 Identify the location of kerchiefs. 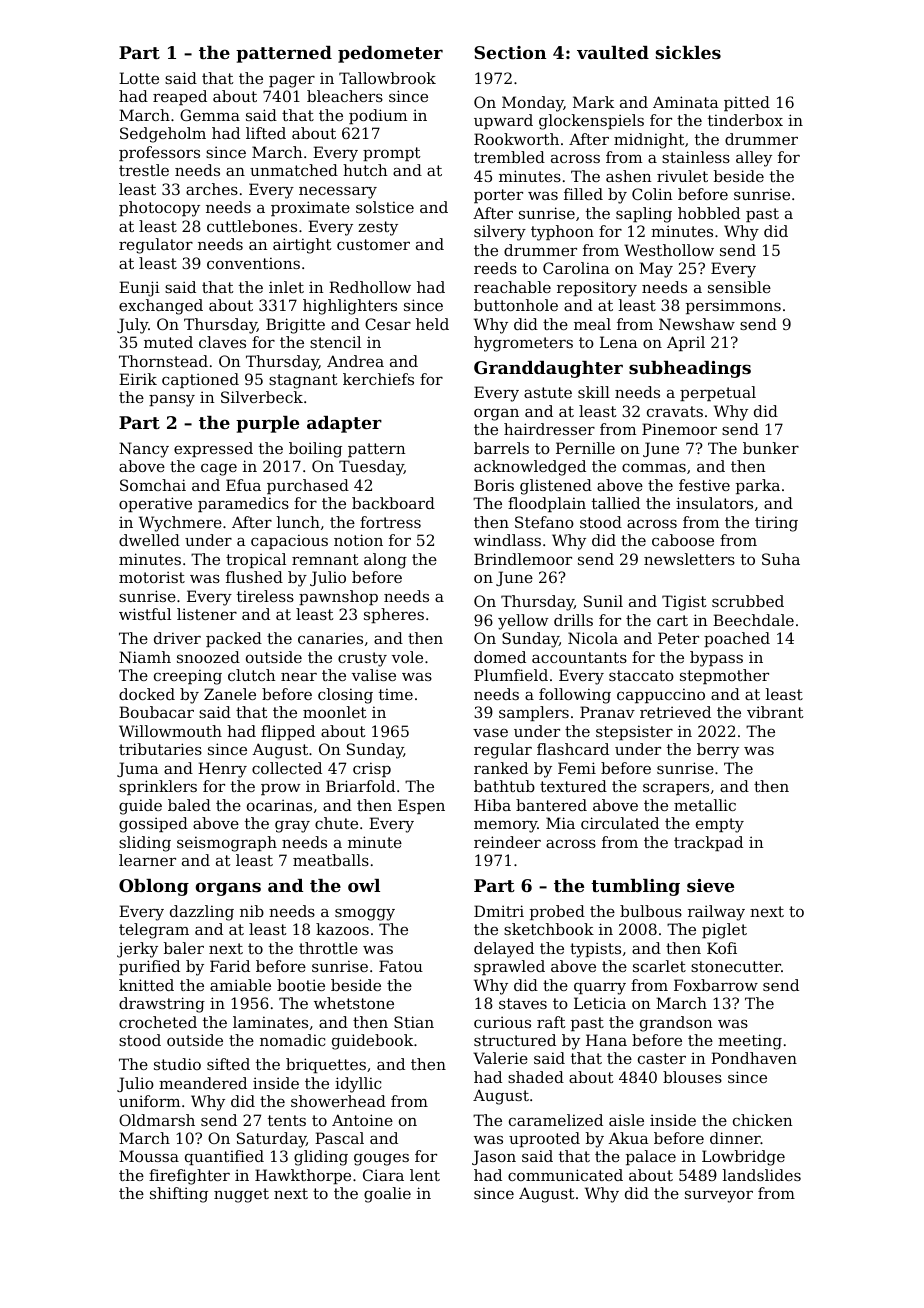
(378, 379).
